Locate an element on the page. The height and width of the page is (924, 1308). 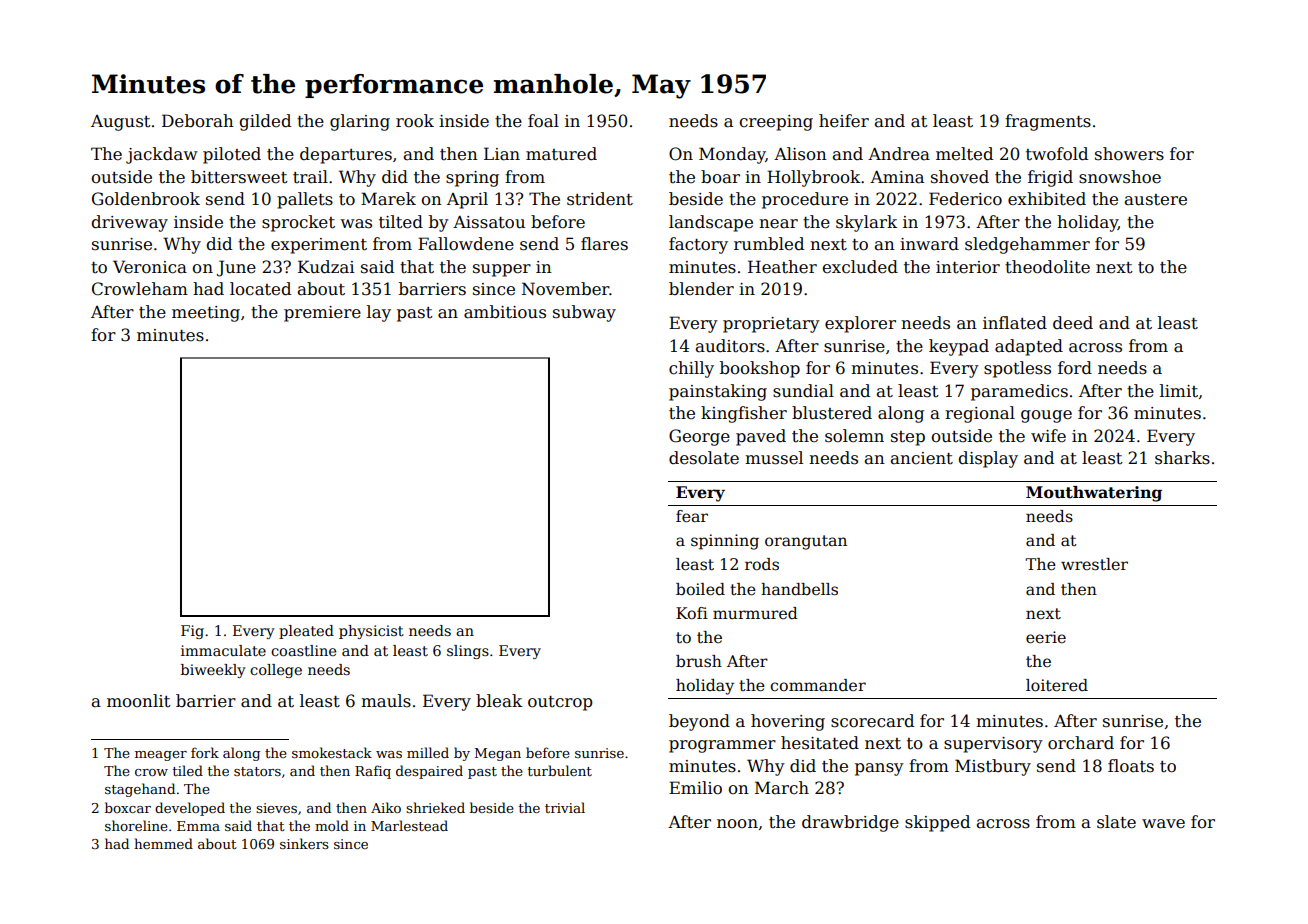
premiere is located at coordinates (322, 314).
